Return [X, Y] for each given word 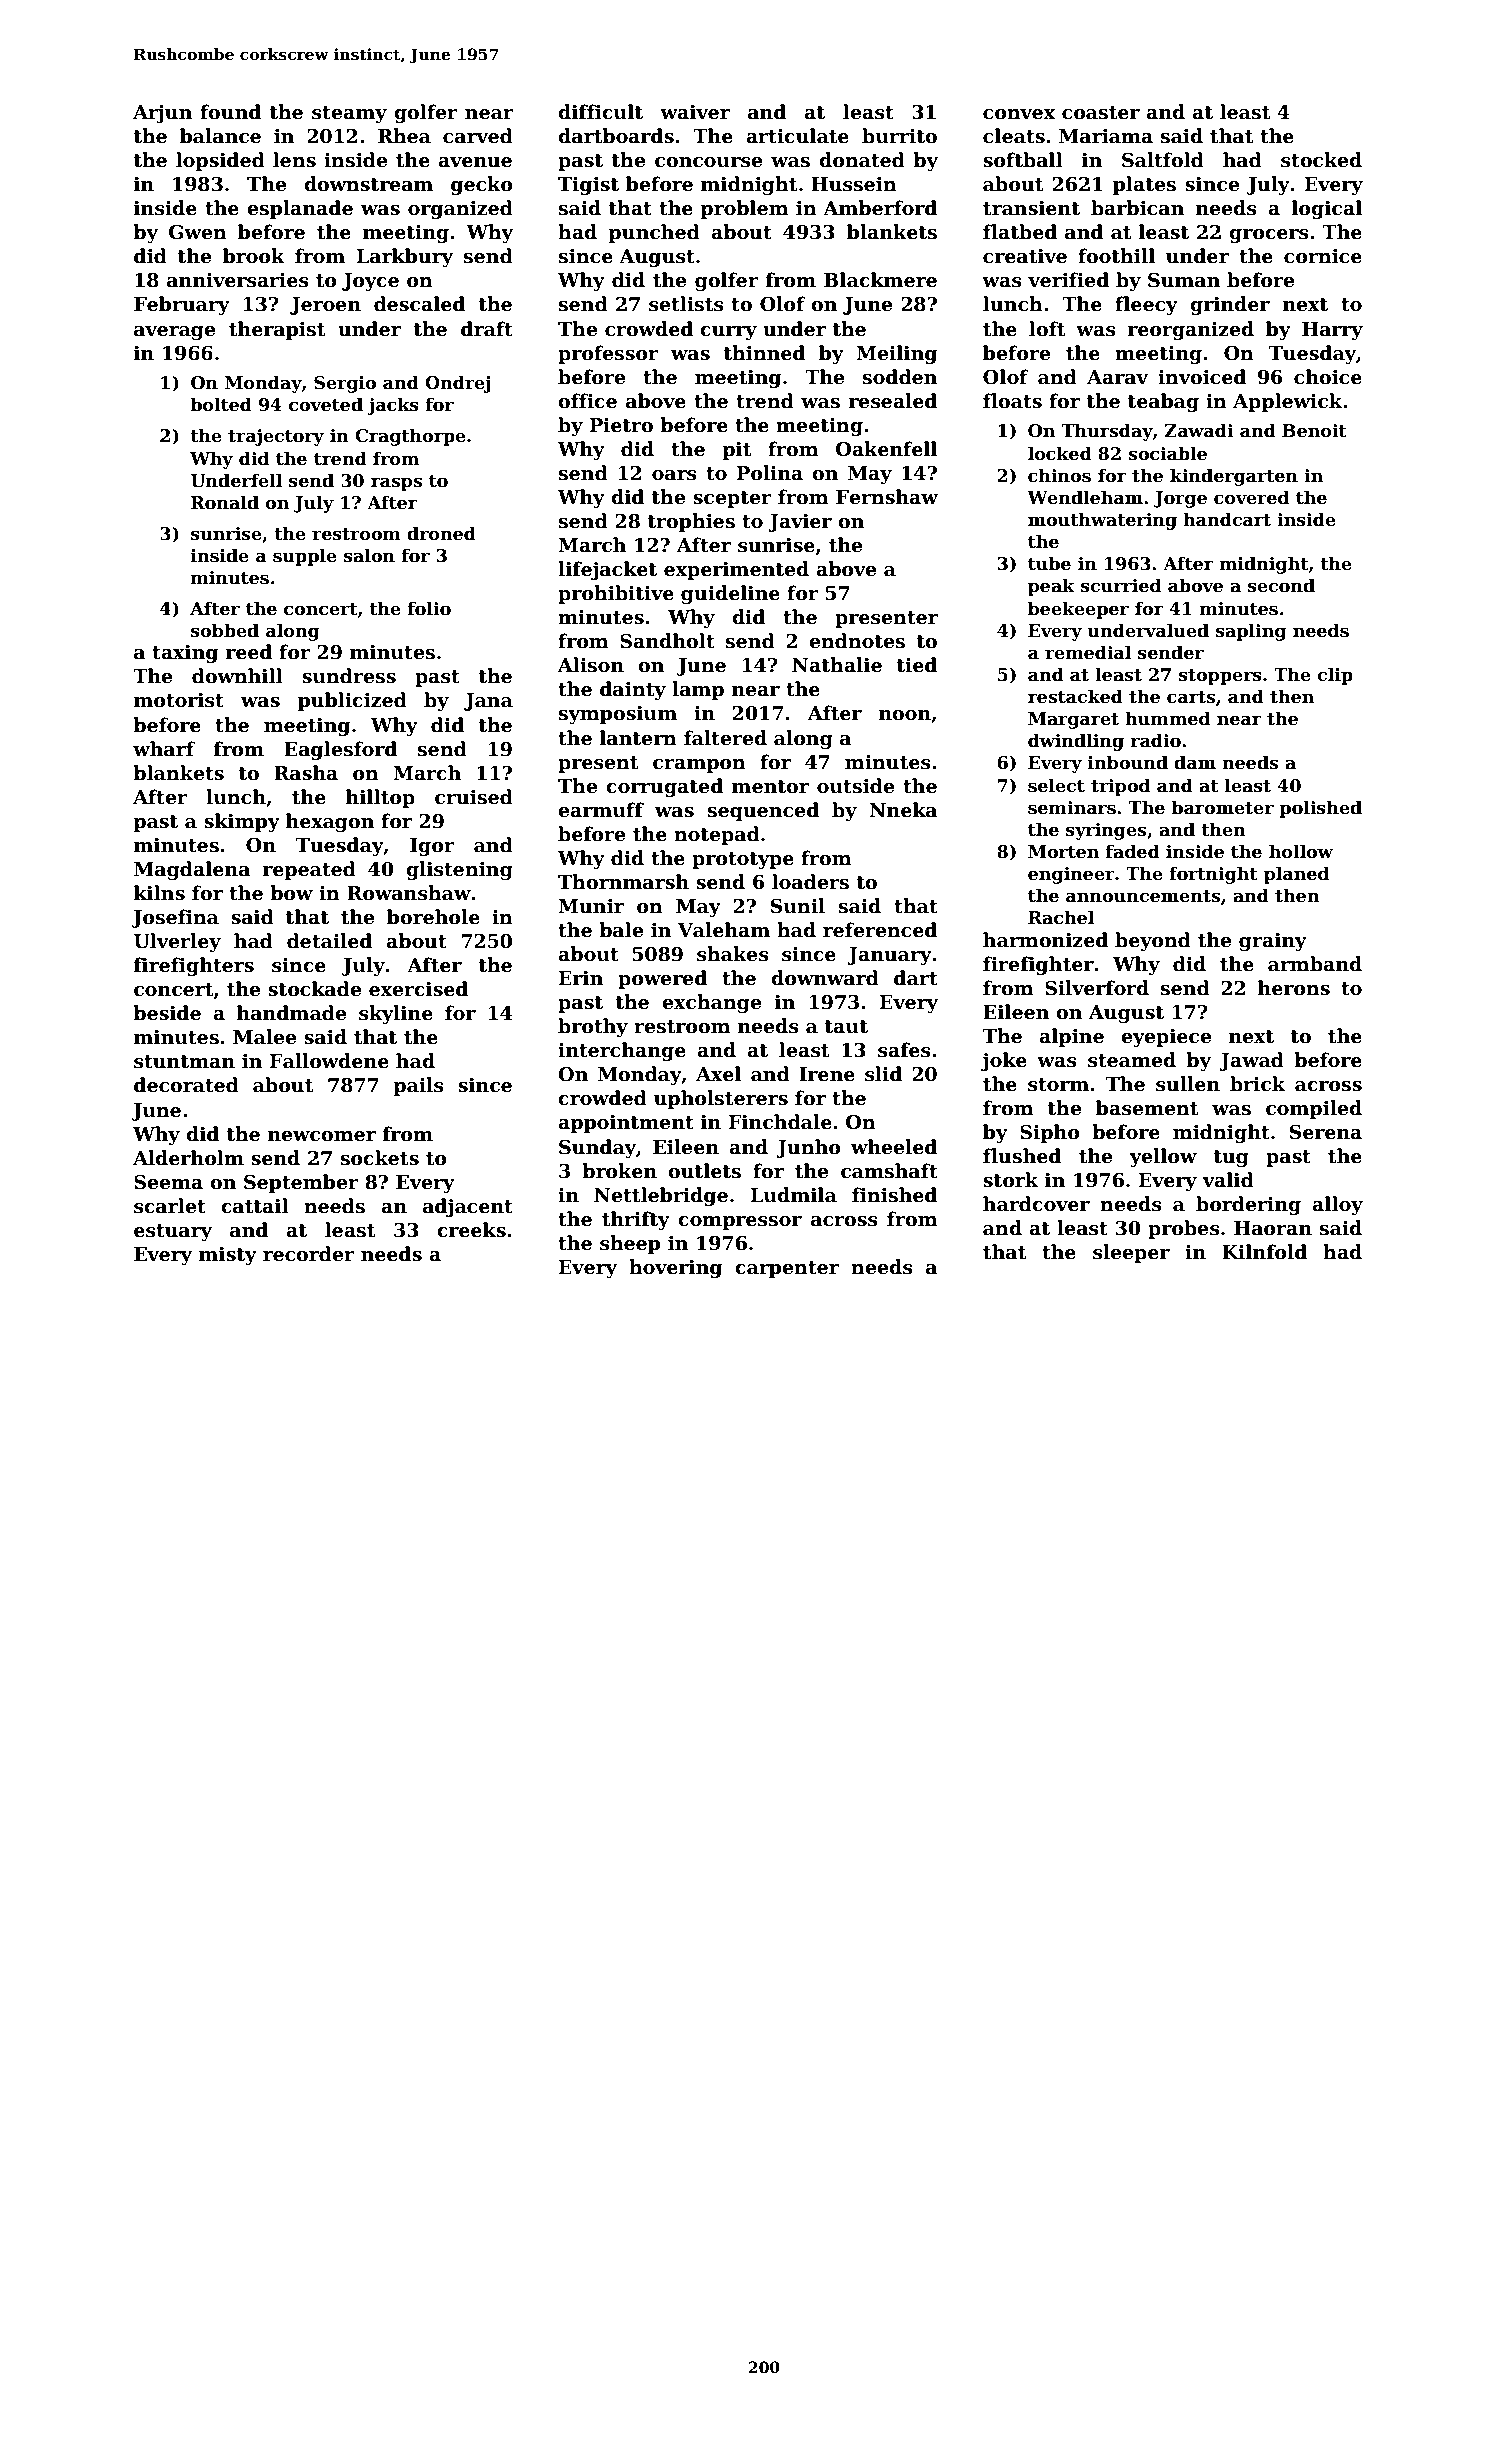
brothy [593, 1027]
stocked [1321, 160]
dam [1195, 762]
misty [228, 1256]
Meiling [896, 354]
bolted [221, 404]
